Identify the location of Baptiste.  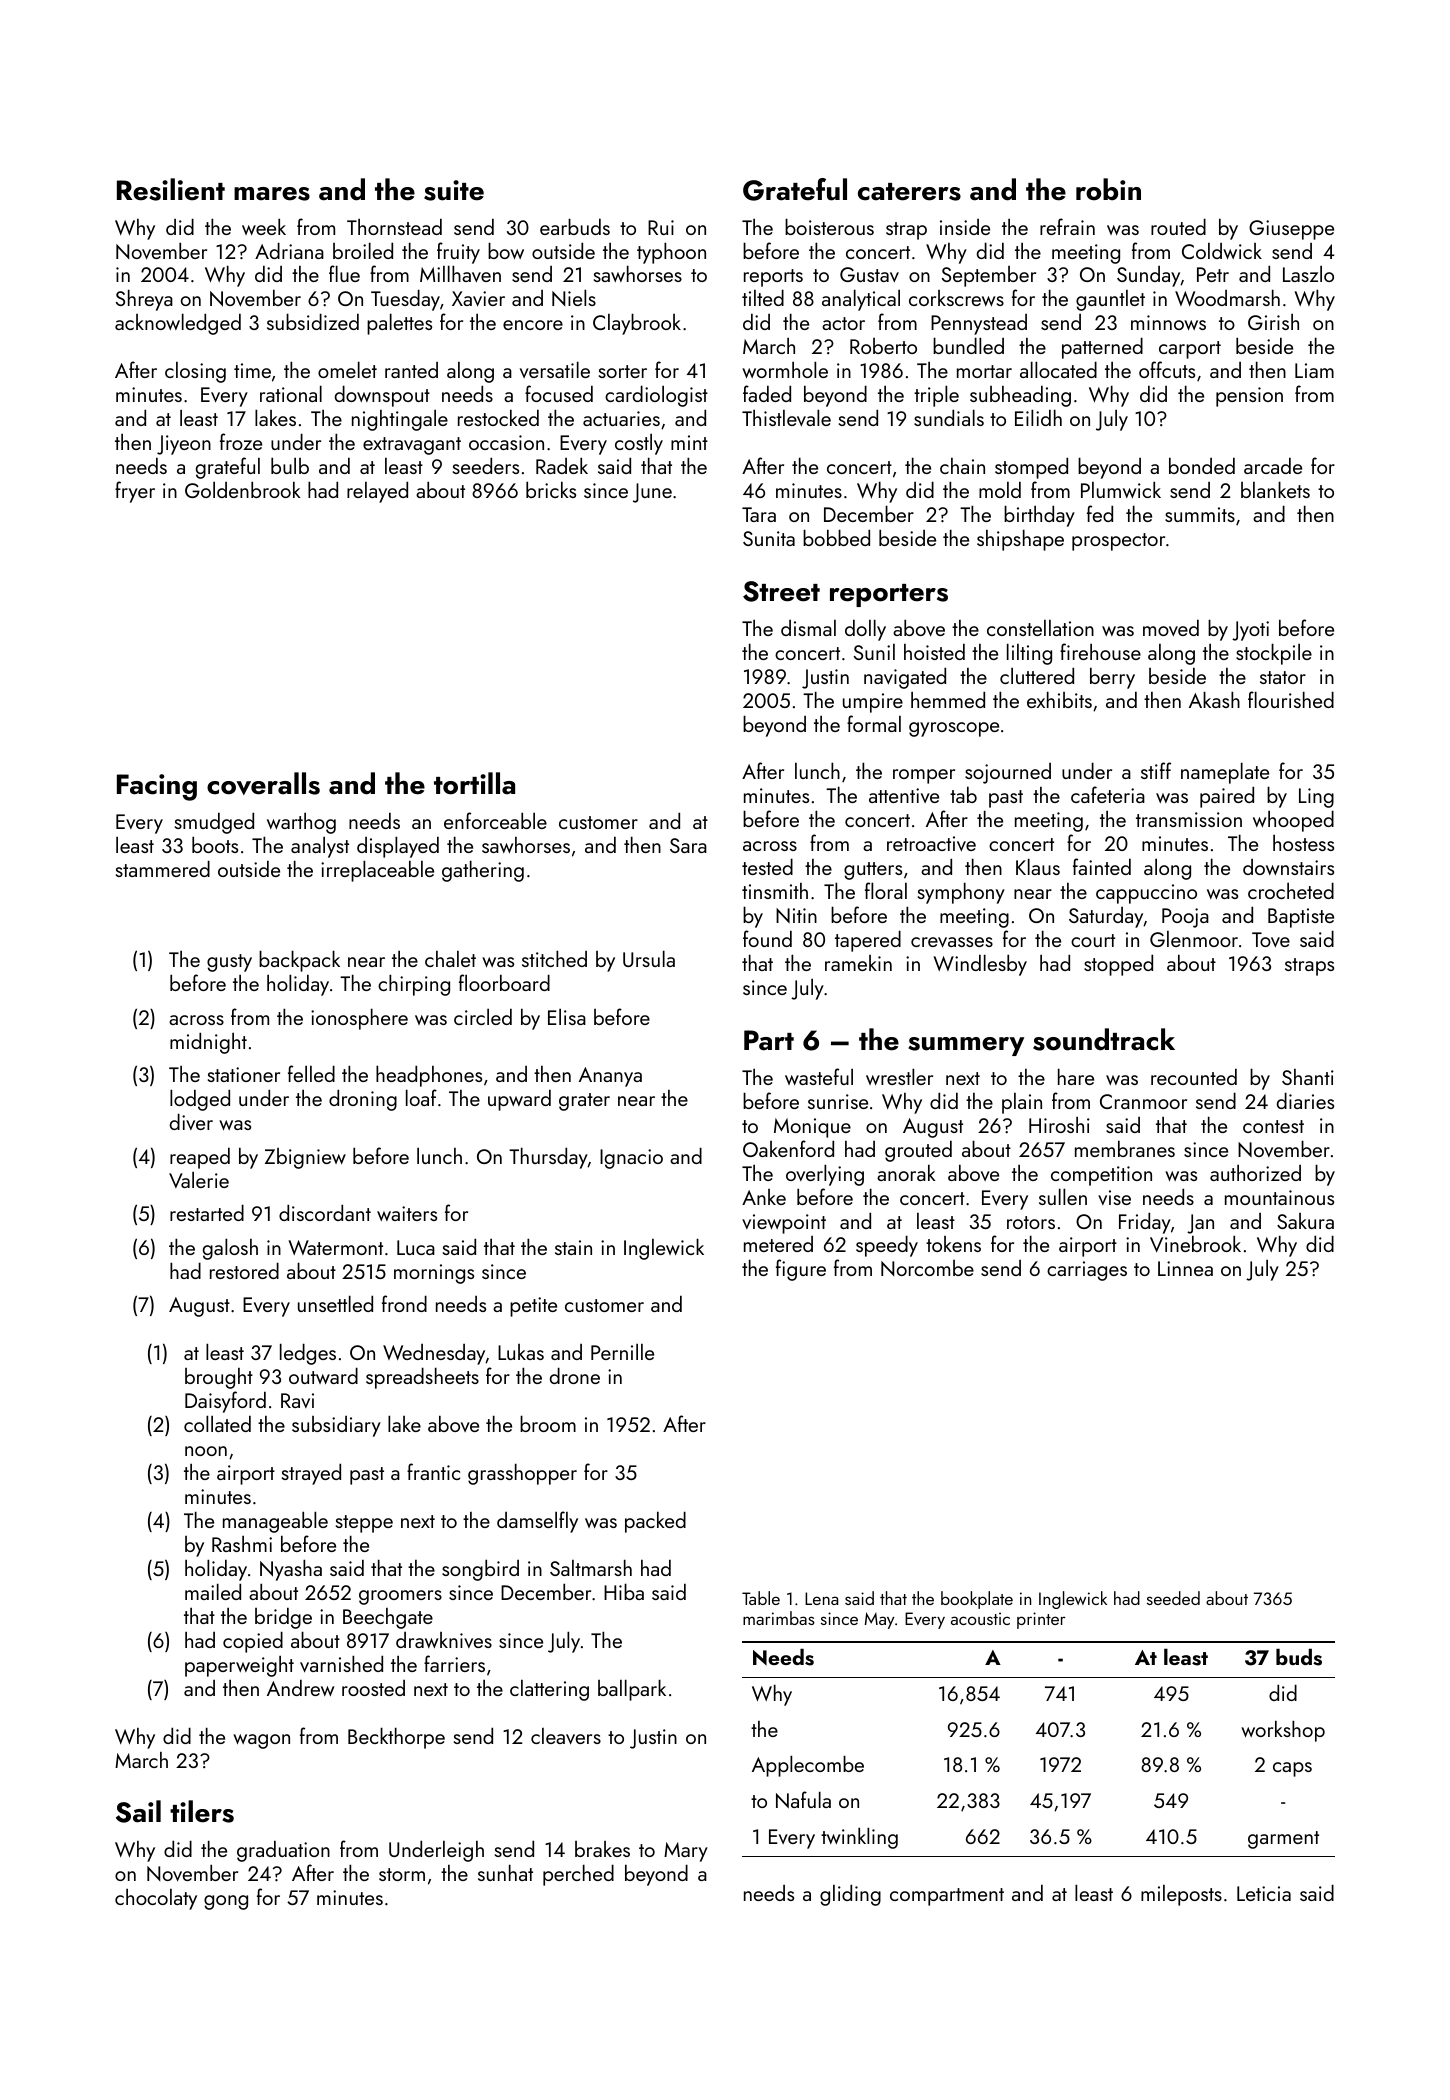
(1301, 918).
